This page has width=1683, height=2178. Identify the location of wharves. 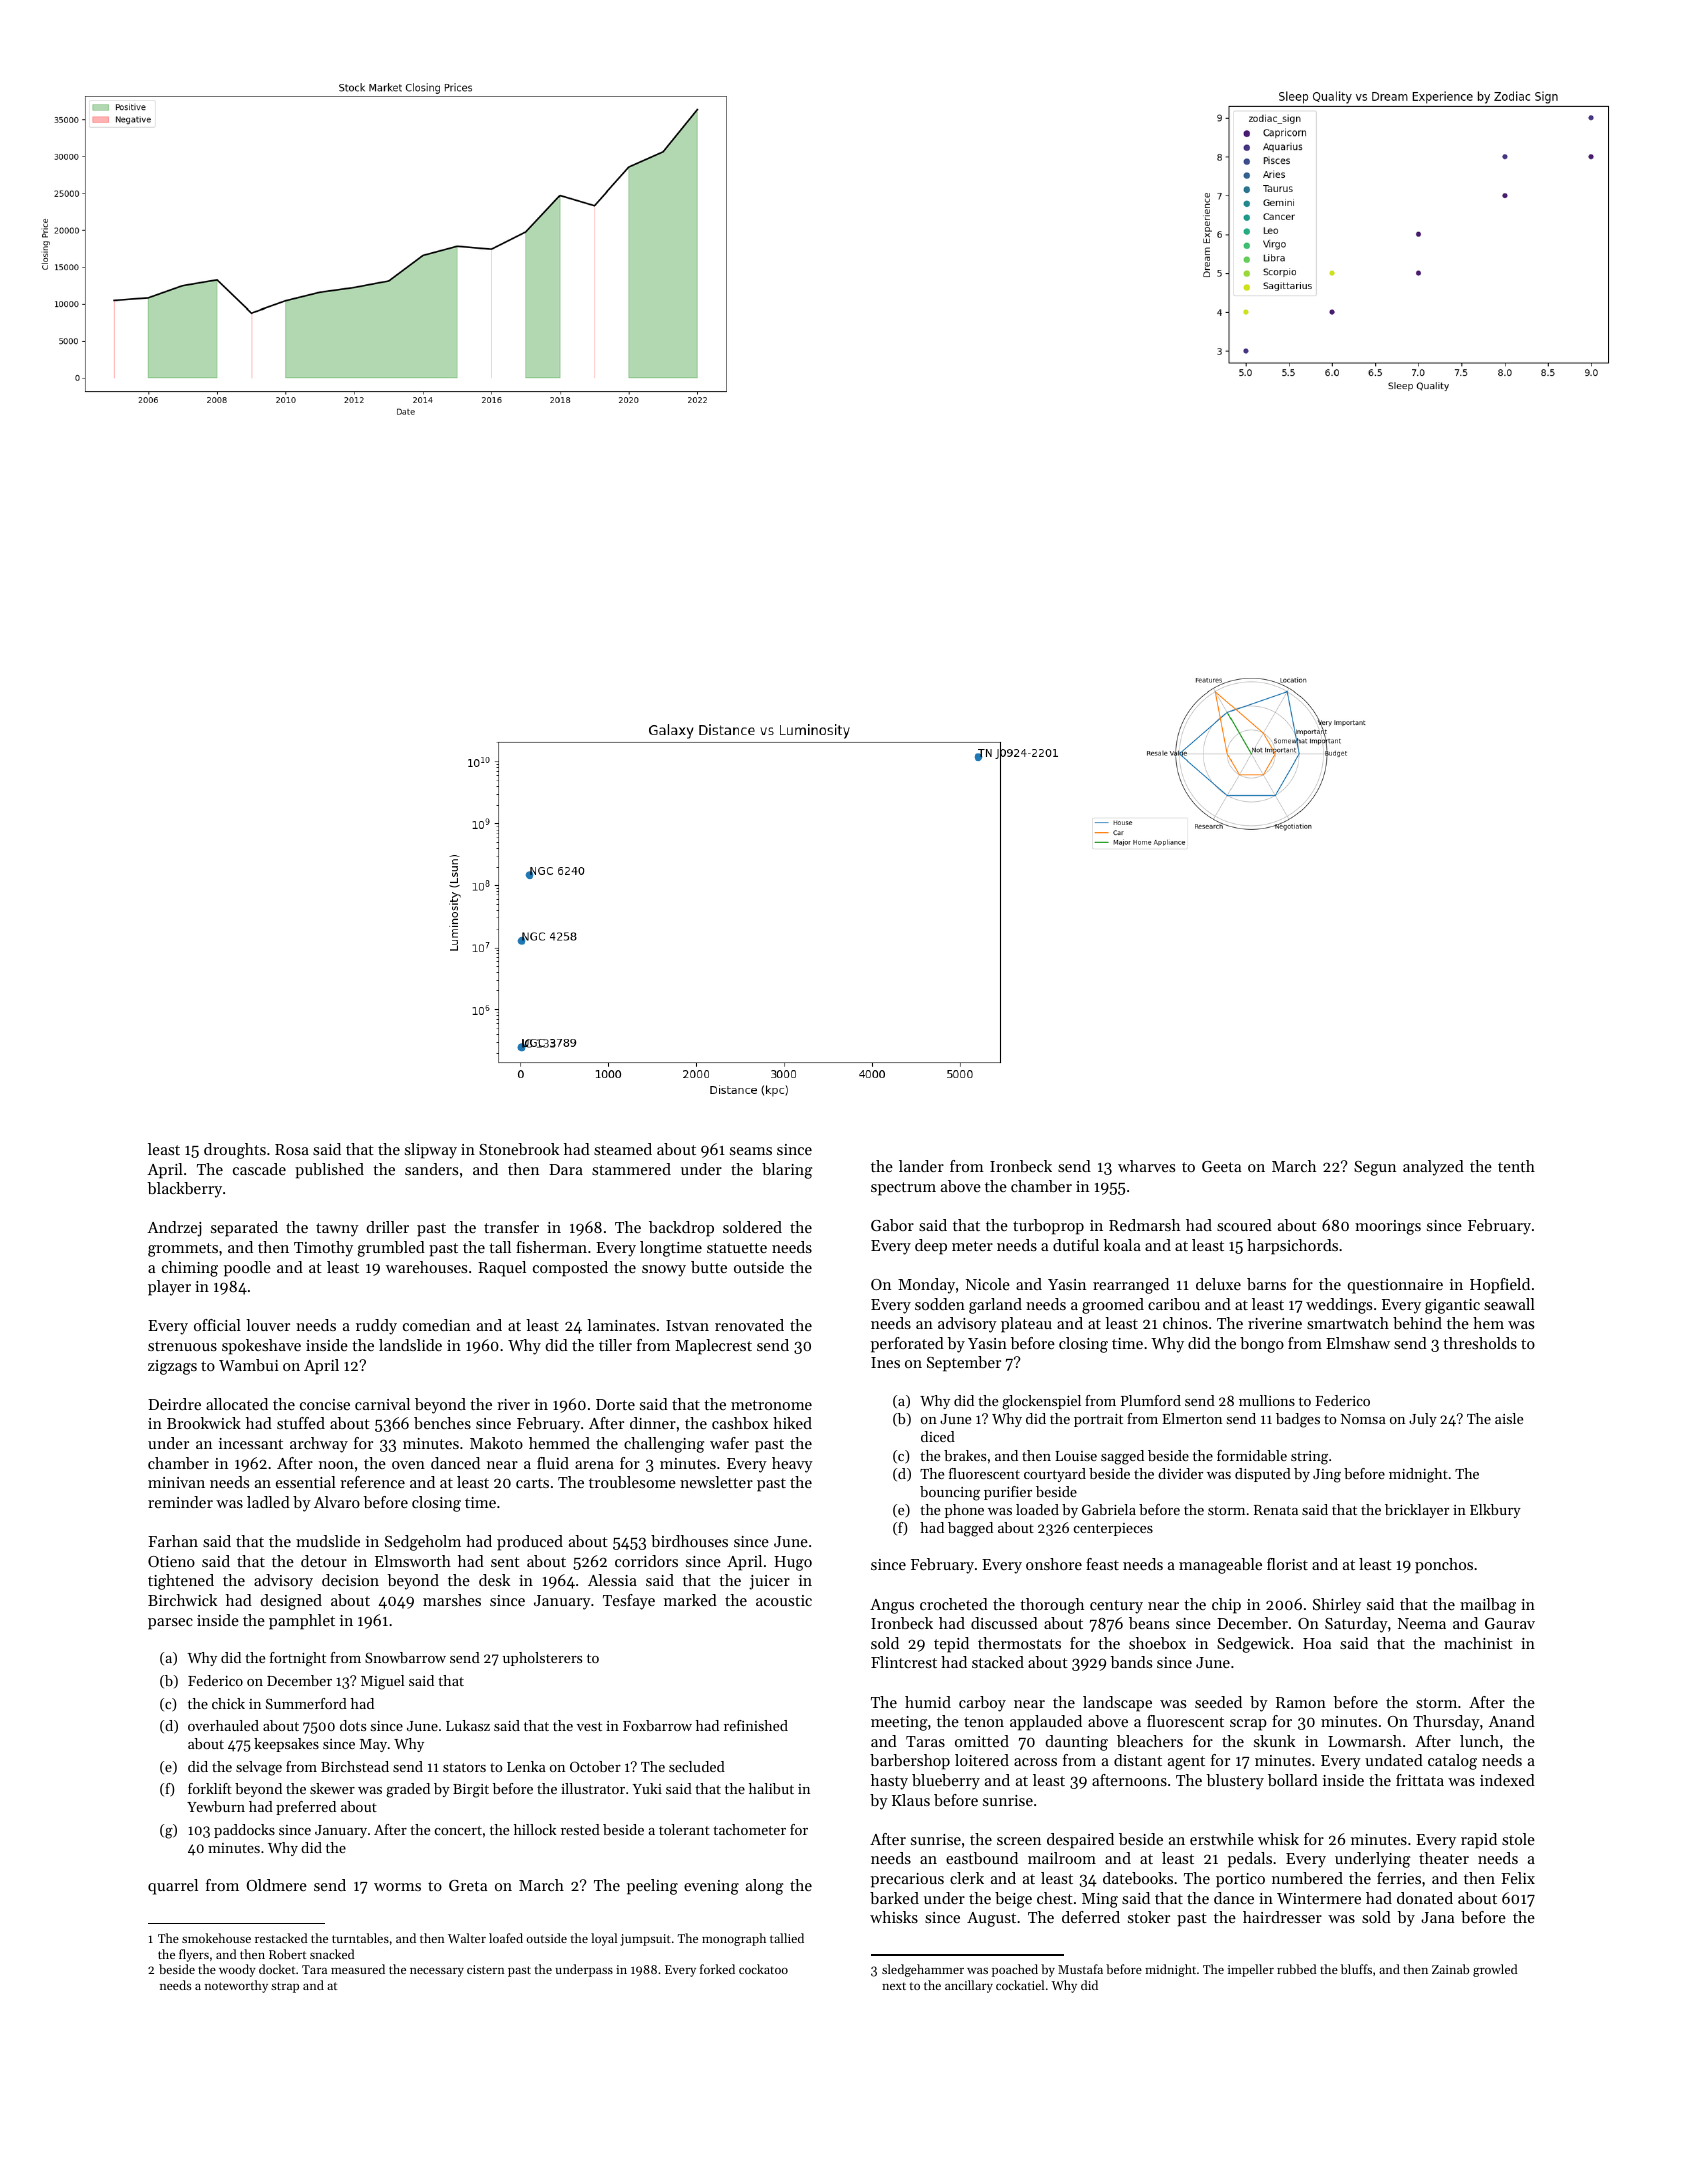
(1146, 1166).
